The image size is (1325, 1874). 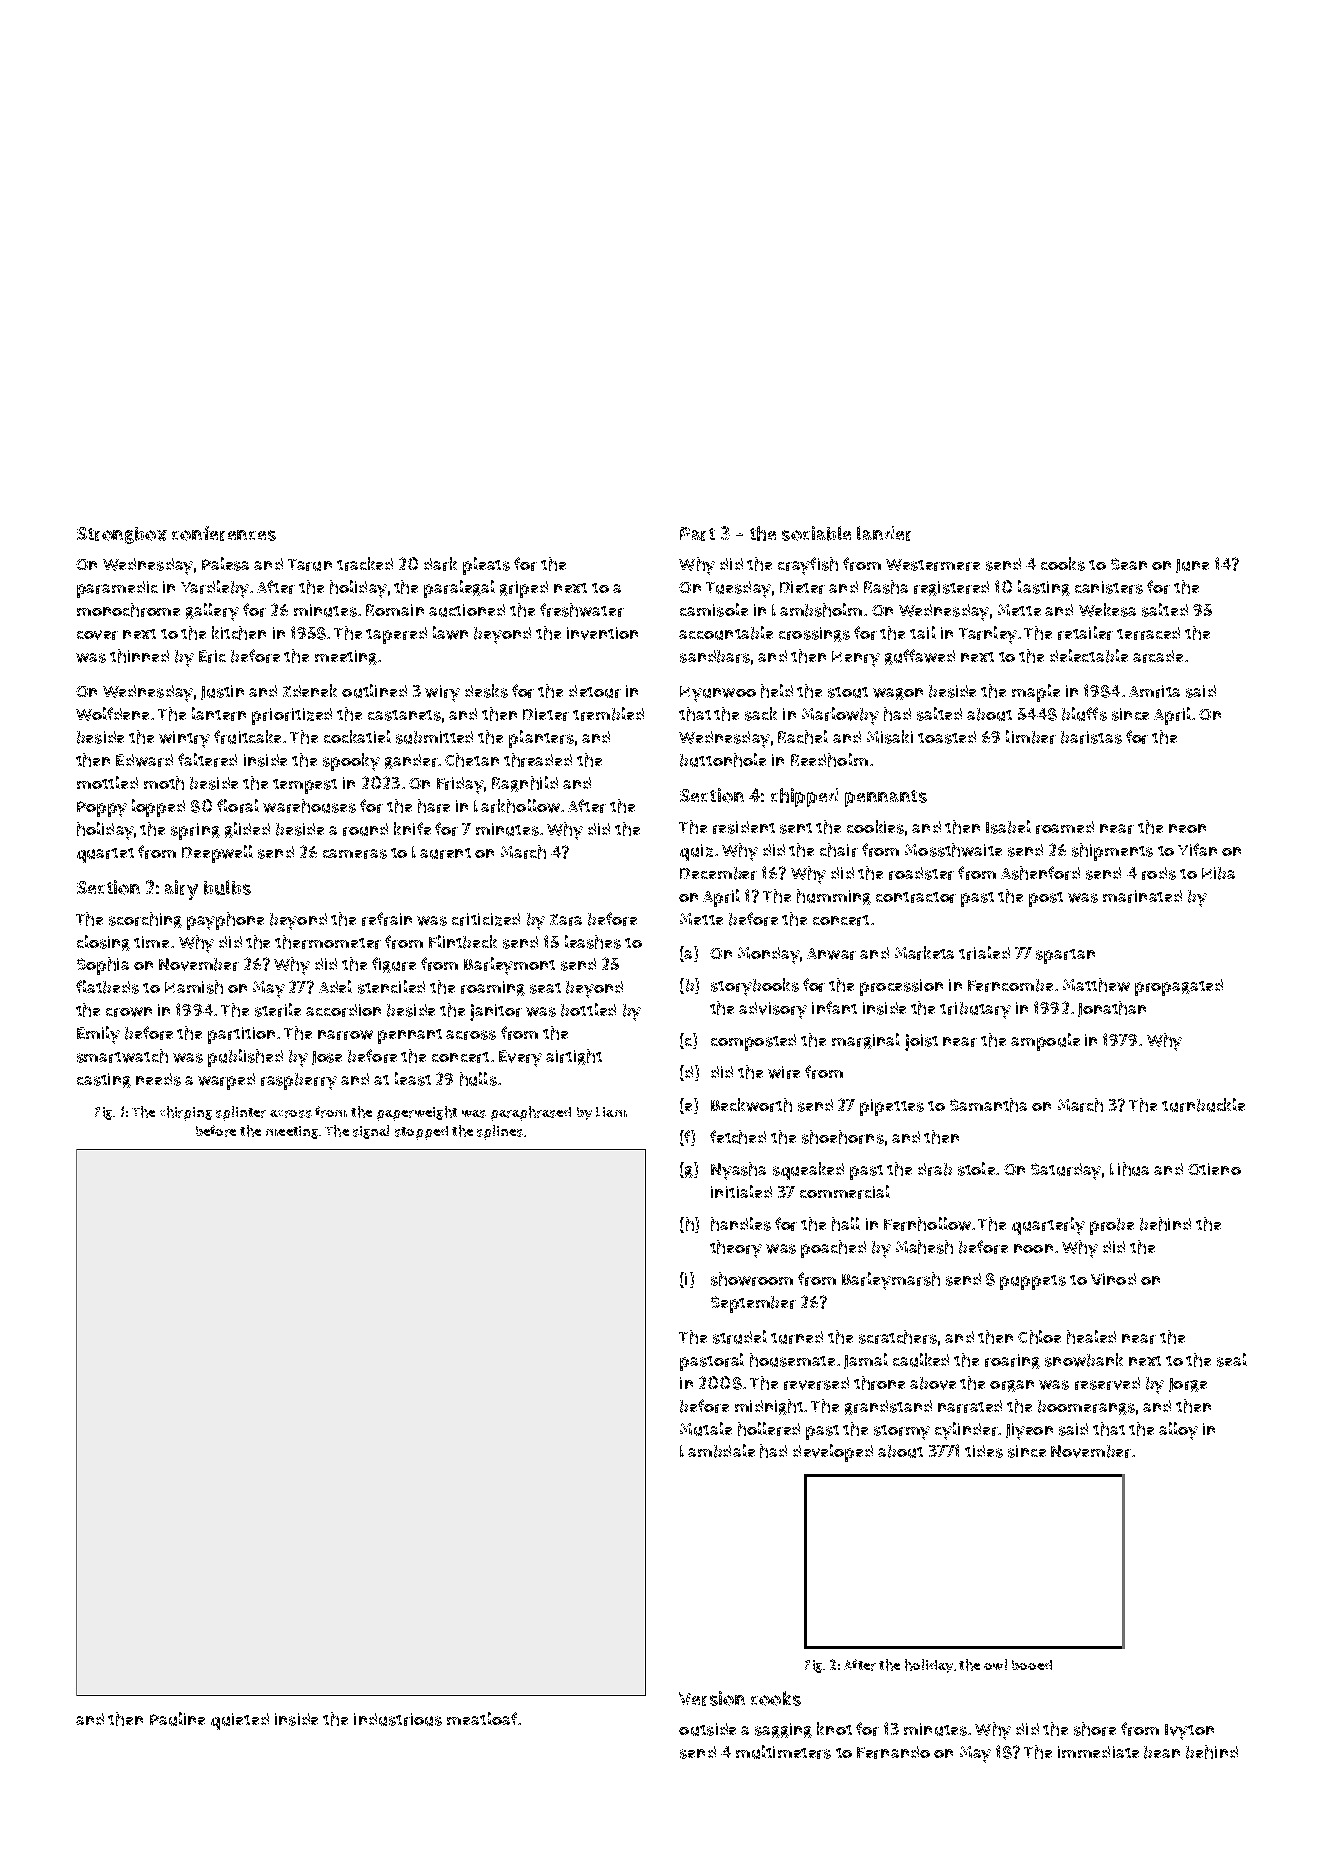 What do you see at coordinates (816, 533) in the image?
I see `sociable` at bounding box center [816, 533].
